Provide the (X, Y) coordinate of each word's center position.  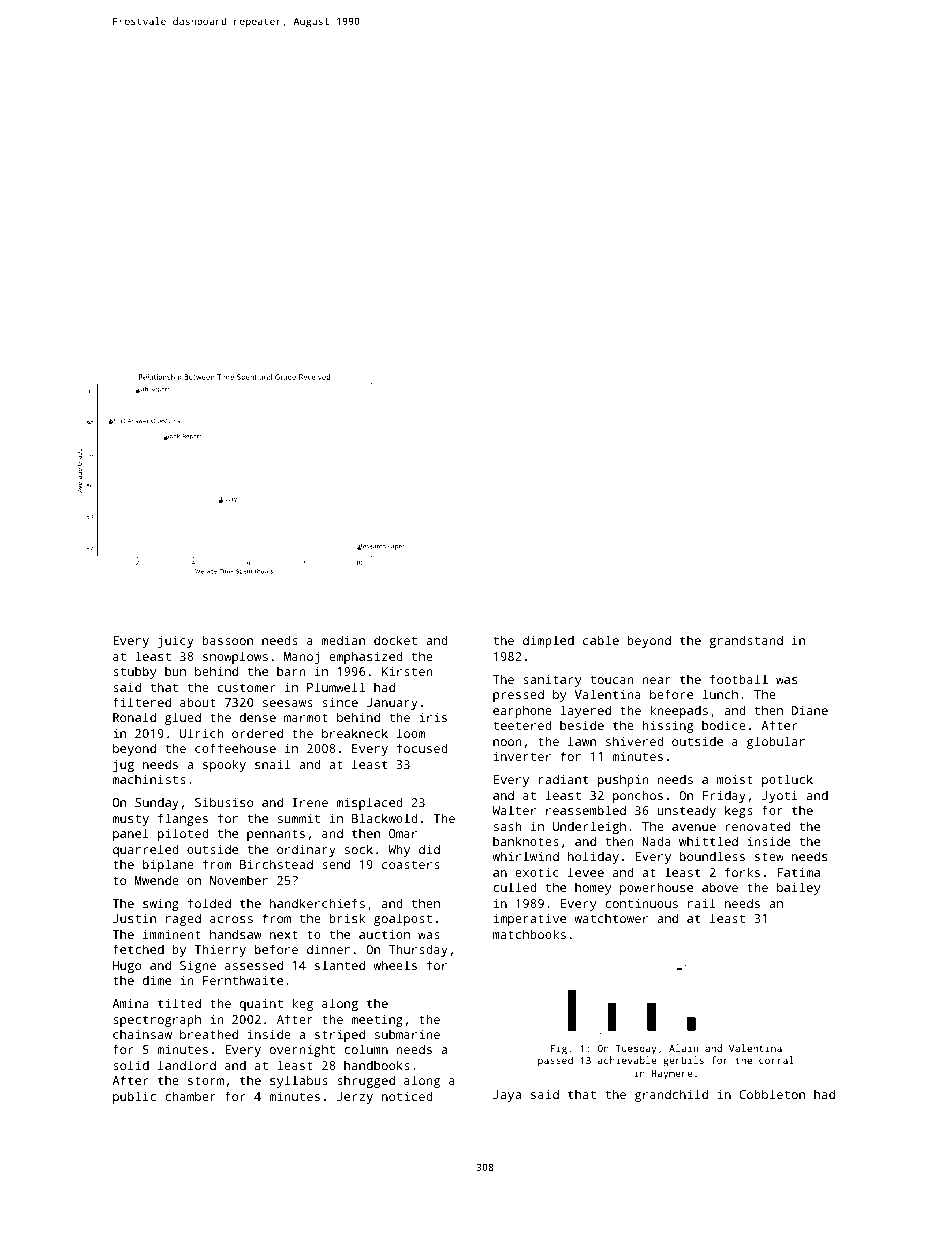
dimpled (548, 641)
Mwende (157, 880)
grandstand (746, 641)
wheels (395, 965)
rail (702, 903)
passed (555, 1061)
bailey (798, 888)
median (343, 640)
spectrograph (157, 1020)
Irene (310, 802)
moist (735, 779)
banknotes (526, 841)
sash (508, 826)
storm (206, 1080)
